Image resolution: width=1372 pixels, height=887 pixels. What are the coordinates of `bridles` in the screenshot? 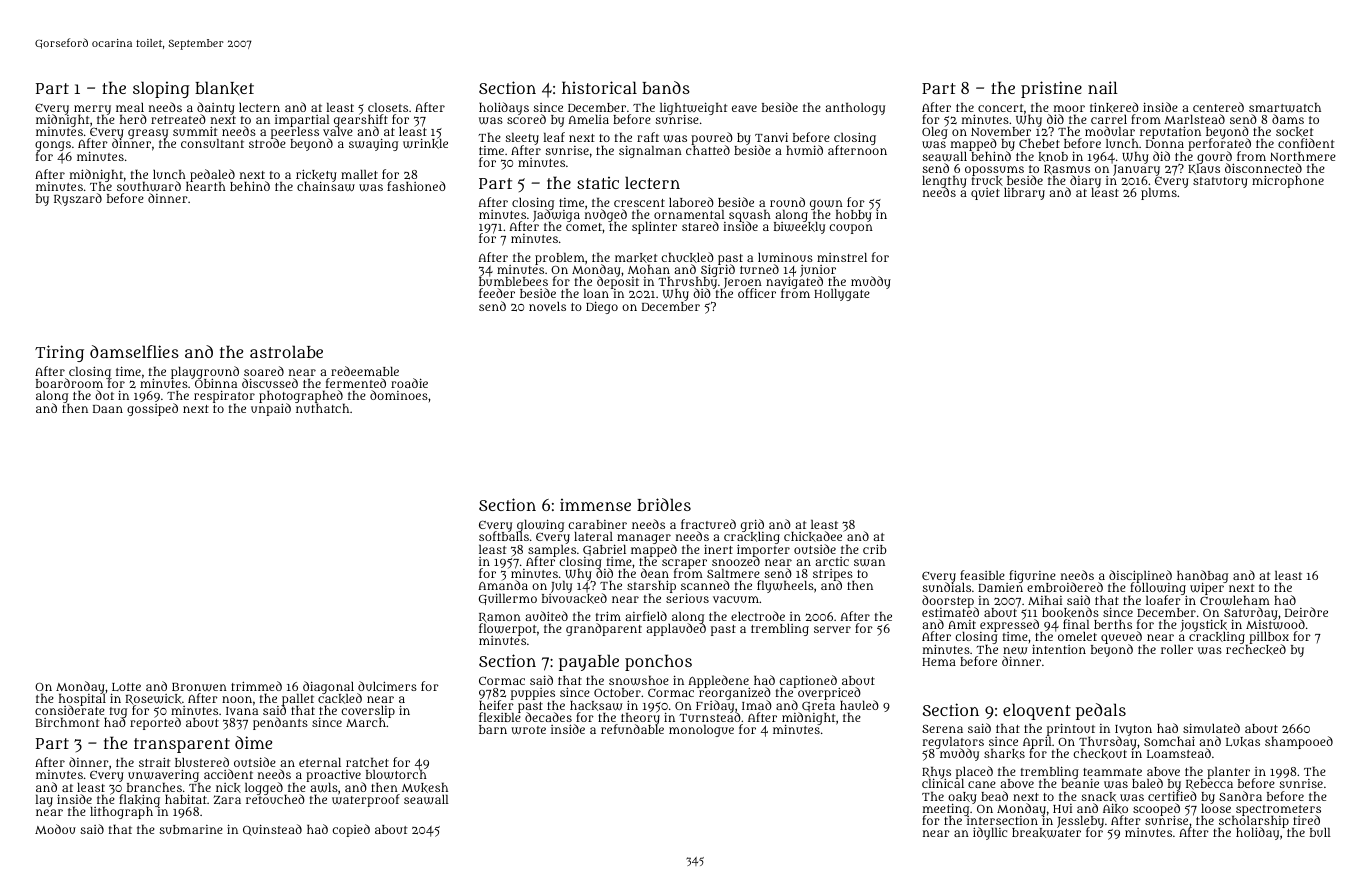 It's located at (664, 504).
